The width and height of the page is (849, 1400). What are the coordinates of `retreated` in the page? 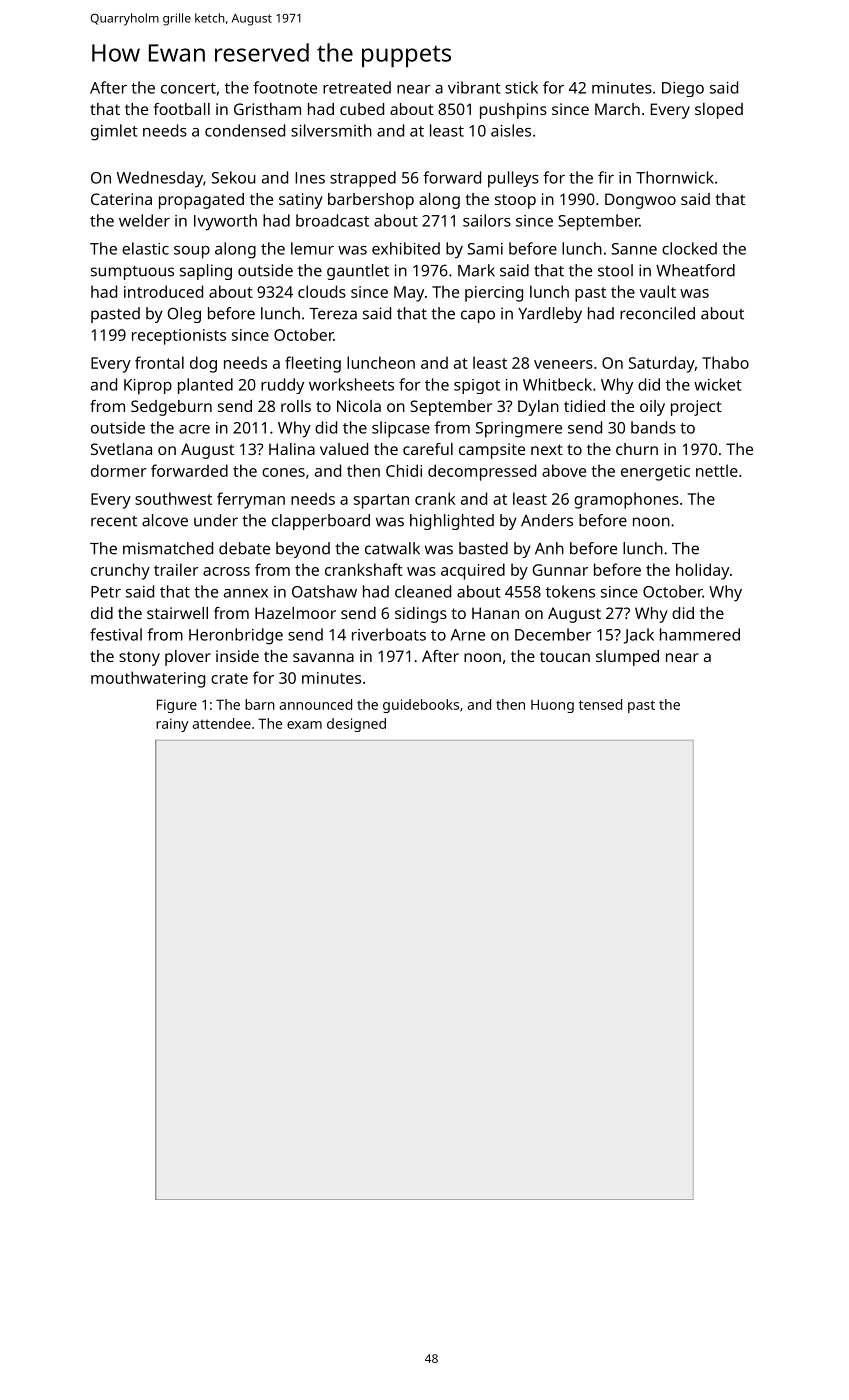 It's located at (357, 87).
